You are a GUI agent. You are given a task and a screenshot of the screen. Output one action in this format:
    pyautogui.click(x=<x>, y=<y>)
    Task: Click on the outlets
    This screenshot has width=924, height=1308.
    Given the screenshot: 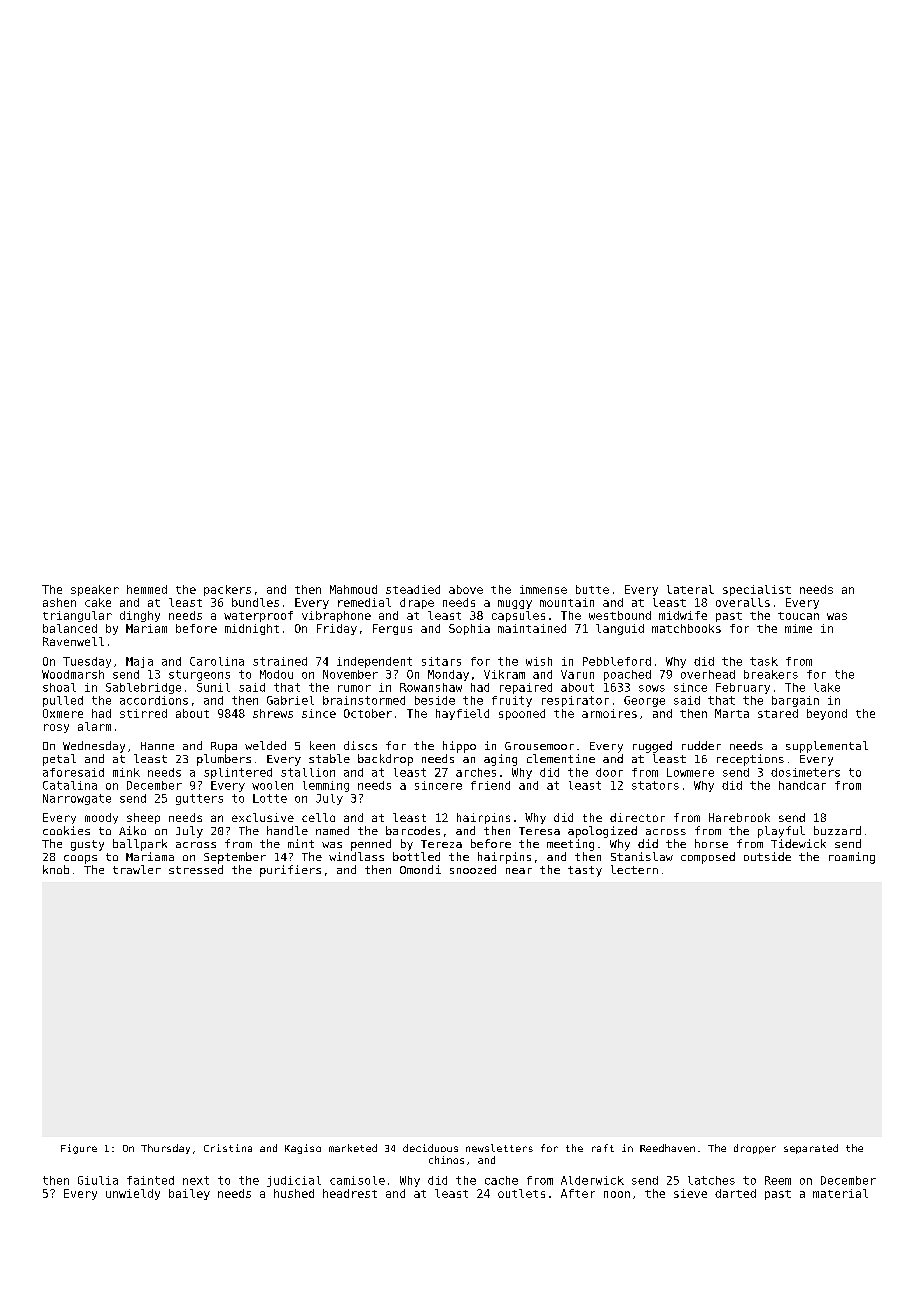 What is the action you would take?
    pyautogui.click(x=521, y=1193)
